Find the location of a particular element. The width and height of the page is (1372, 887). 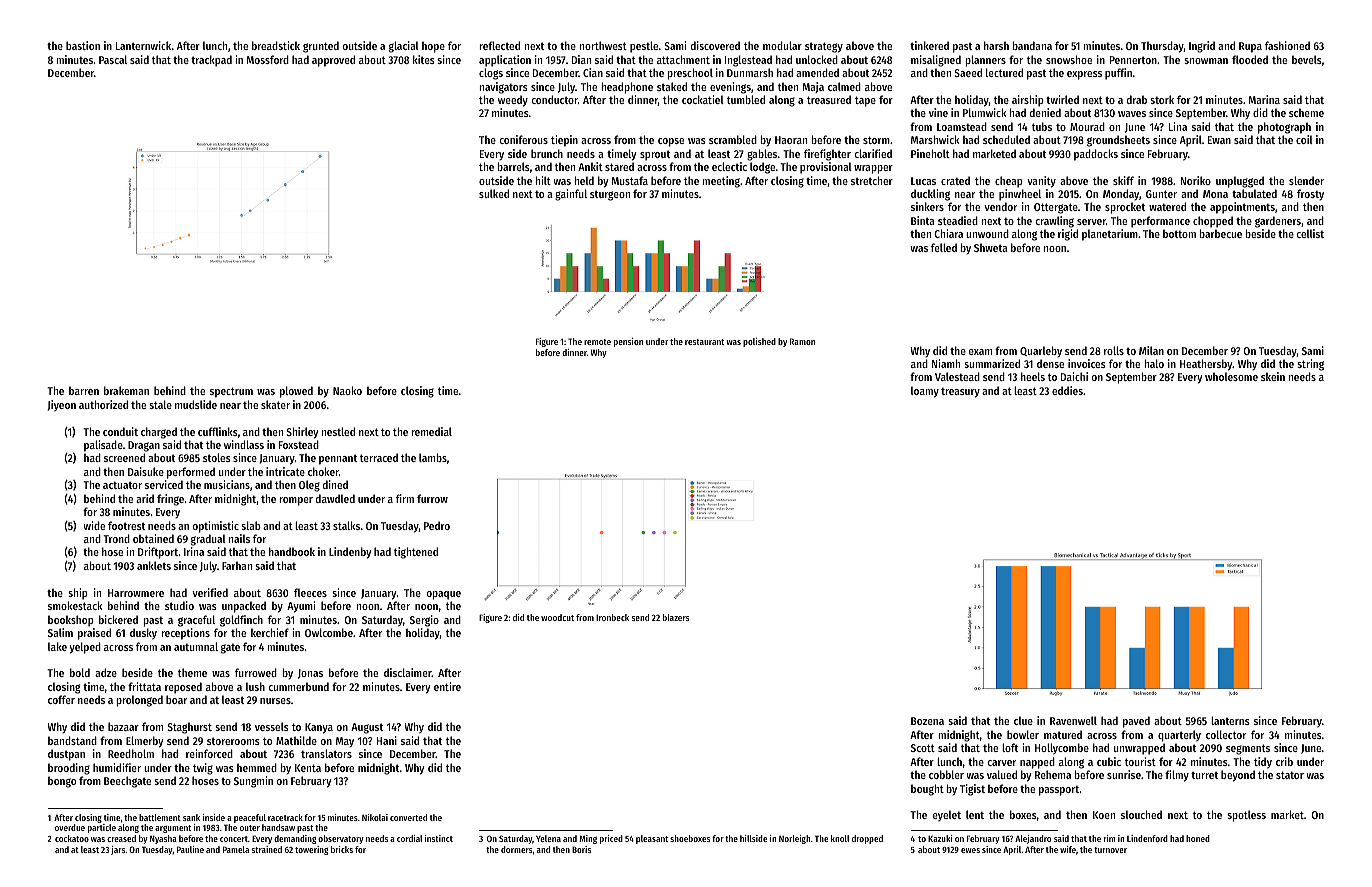

boar is located at coordinates (176, 699).
